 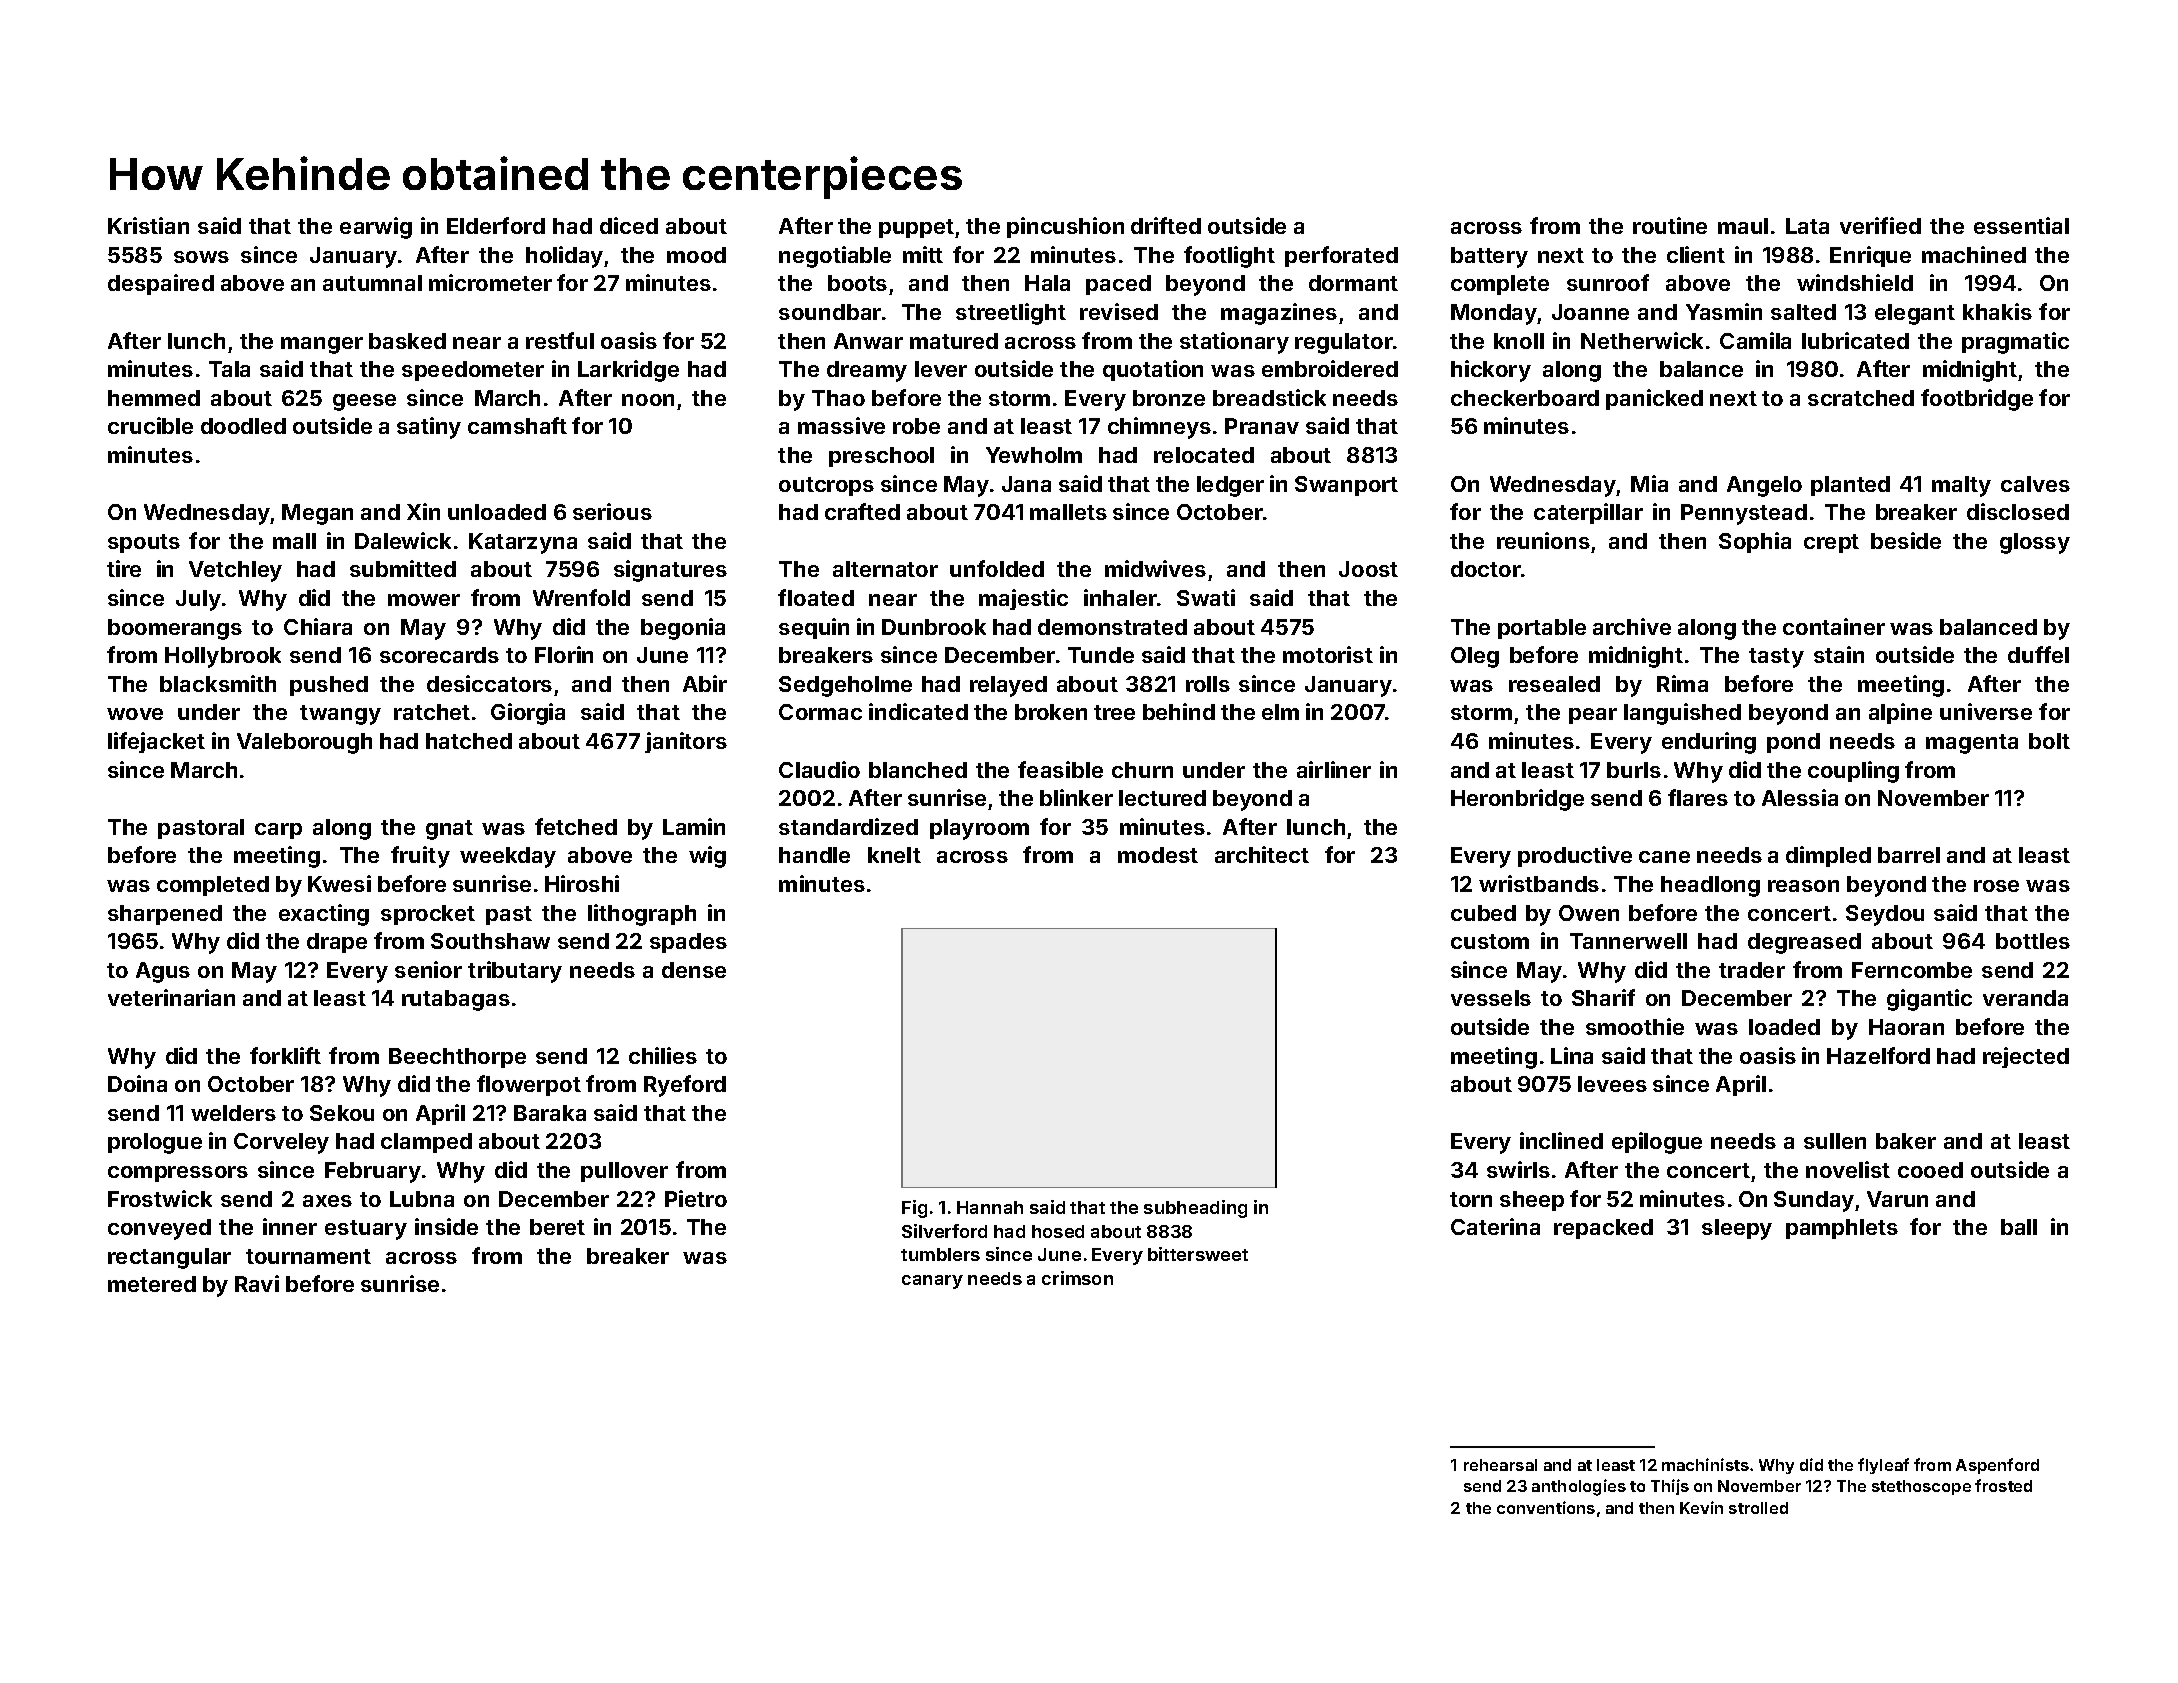 What do you see at coordinates (696, 1198) in the document?
I see `Pietro` at bounding box center [696, 1198].
